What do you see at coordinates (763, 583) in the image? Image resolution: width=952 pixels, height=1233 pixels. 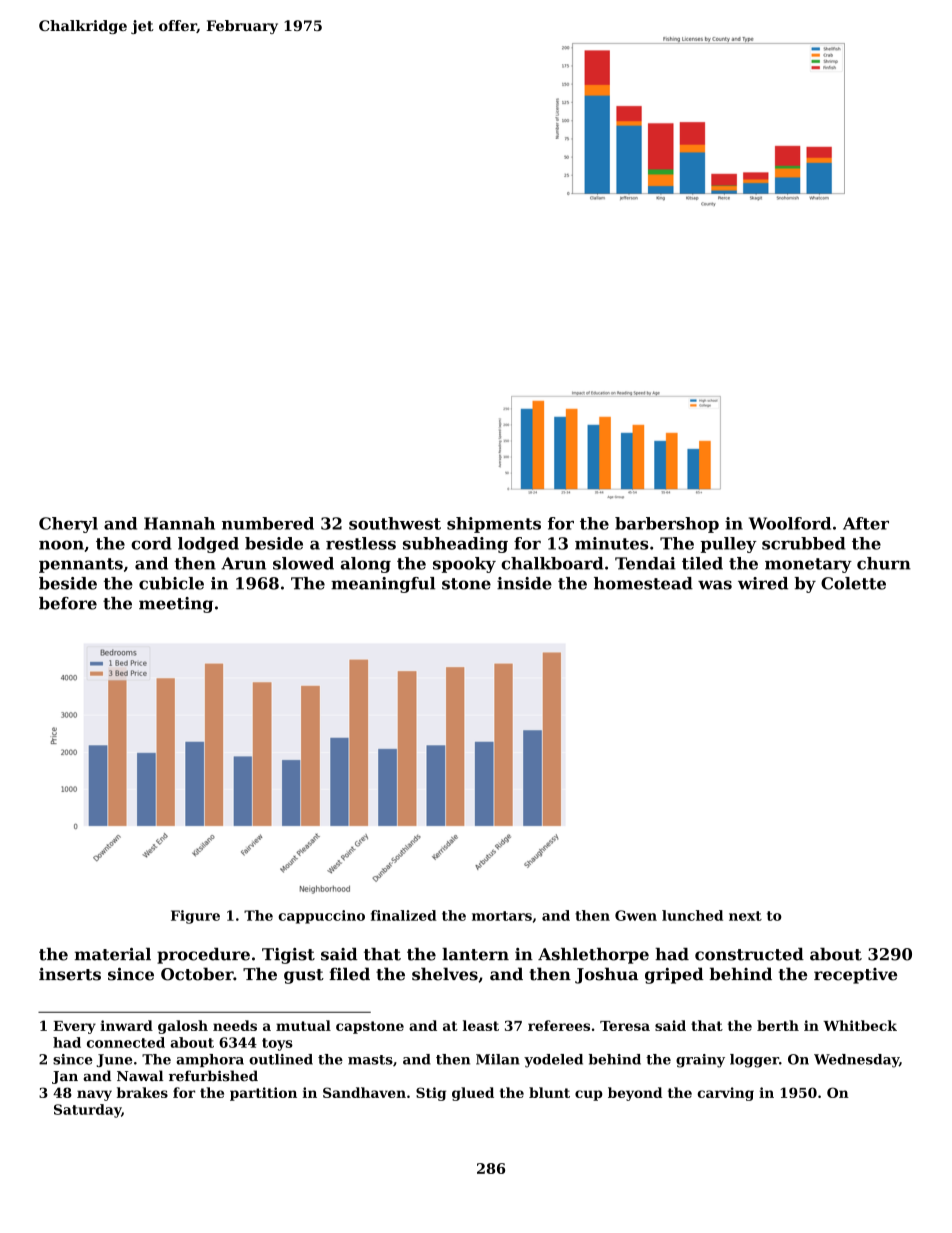 I see `wired` at bounding box center [763, 583].
